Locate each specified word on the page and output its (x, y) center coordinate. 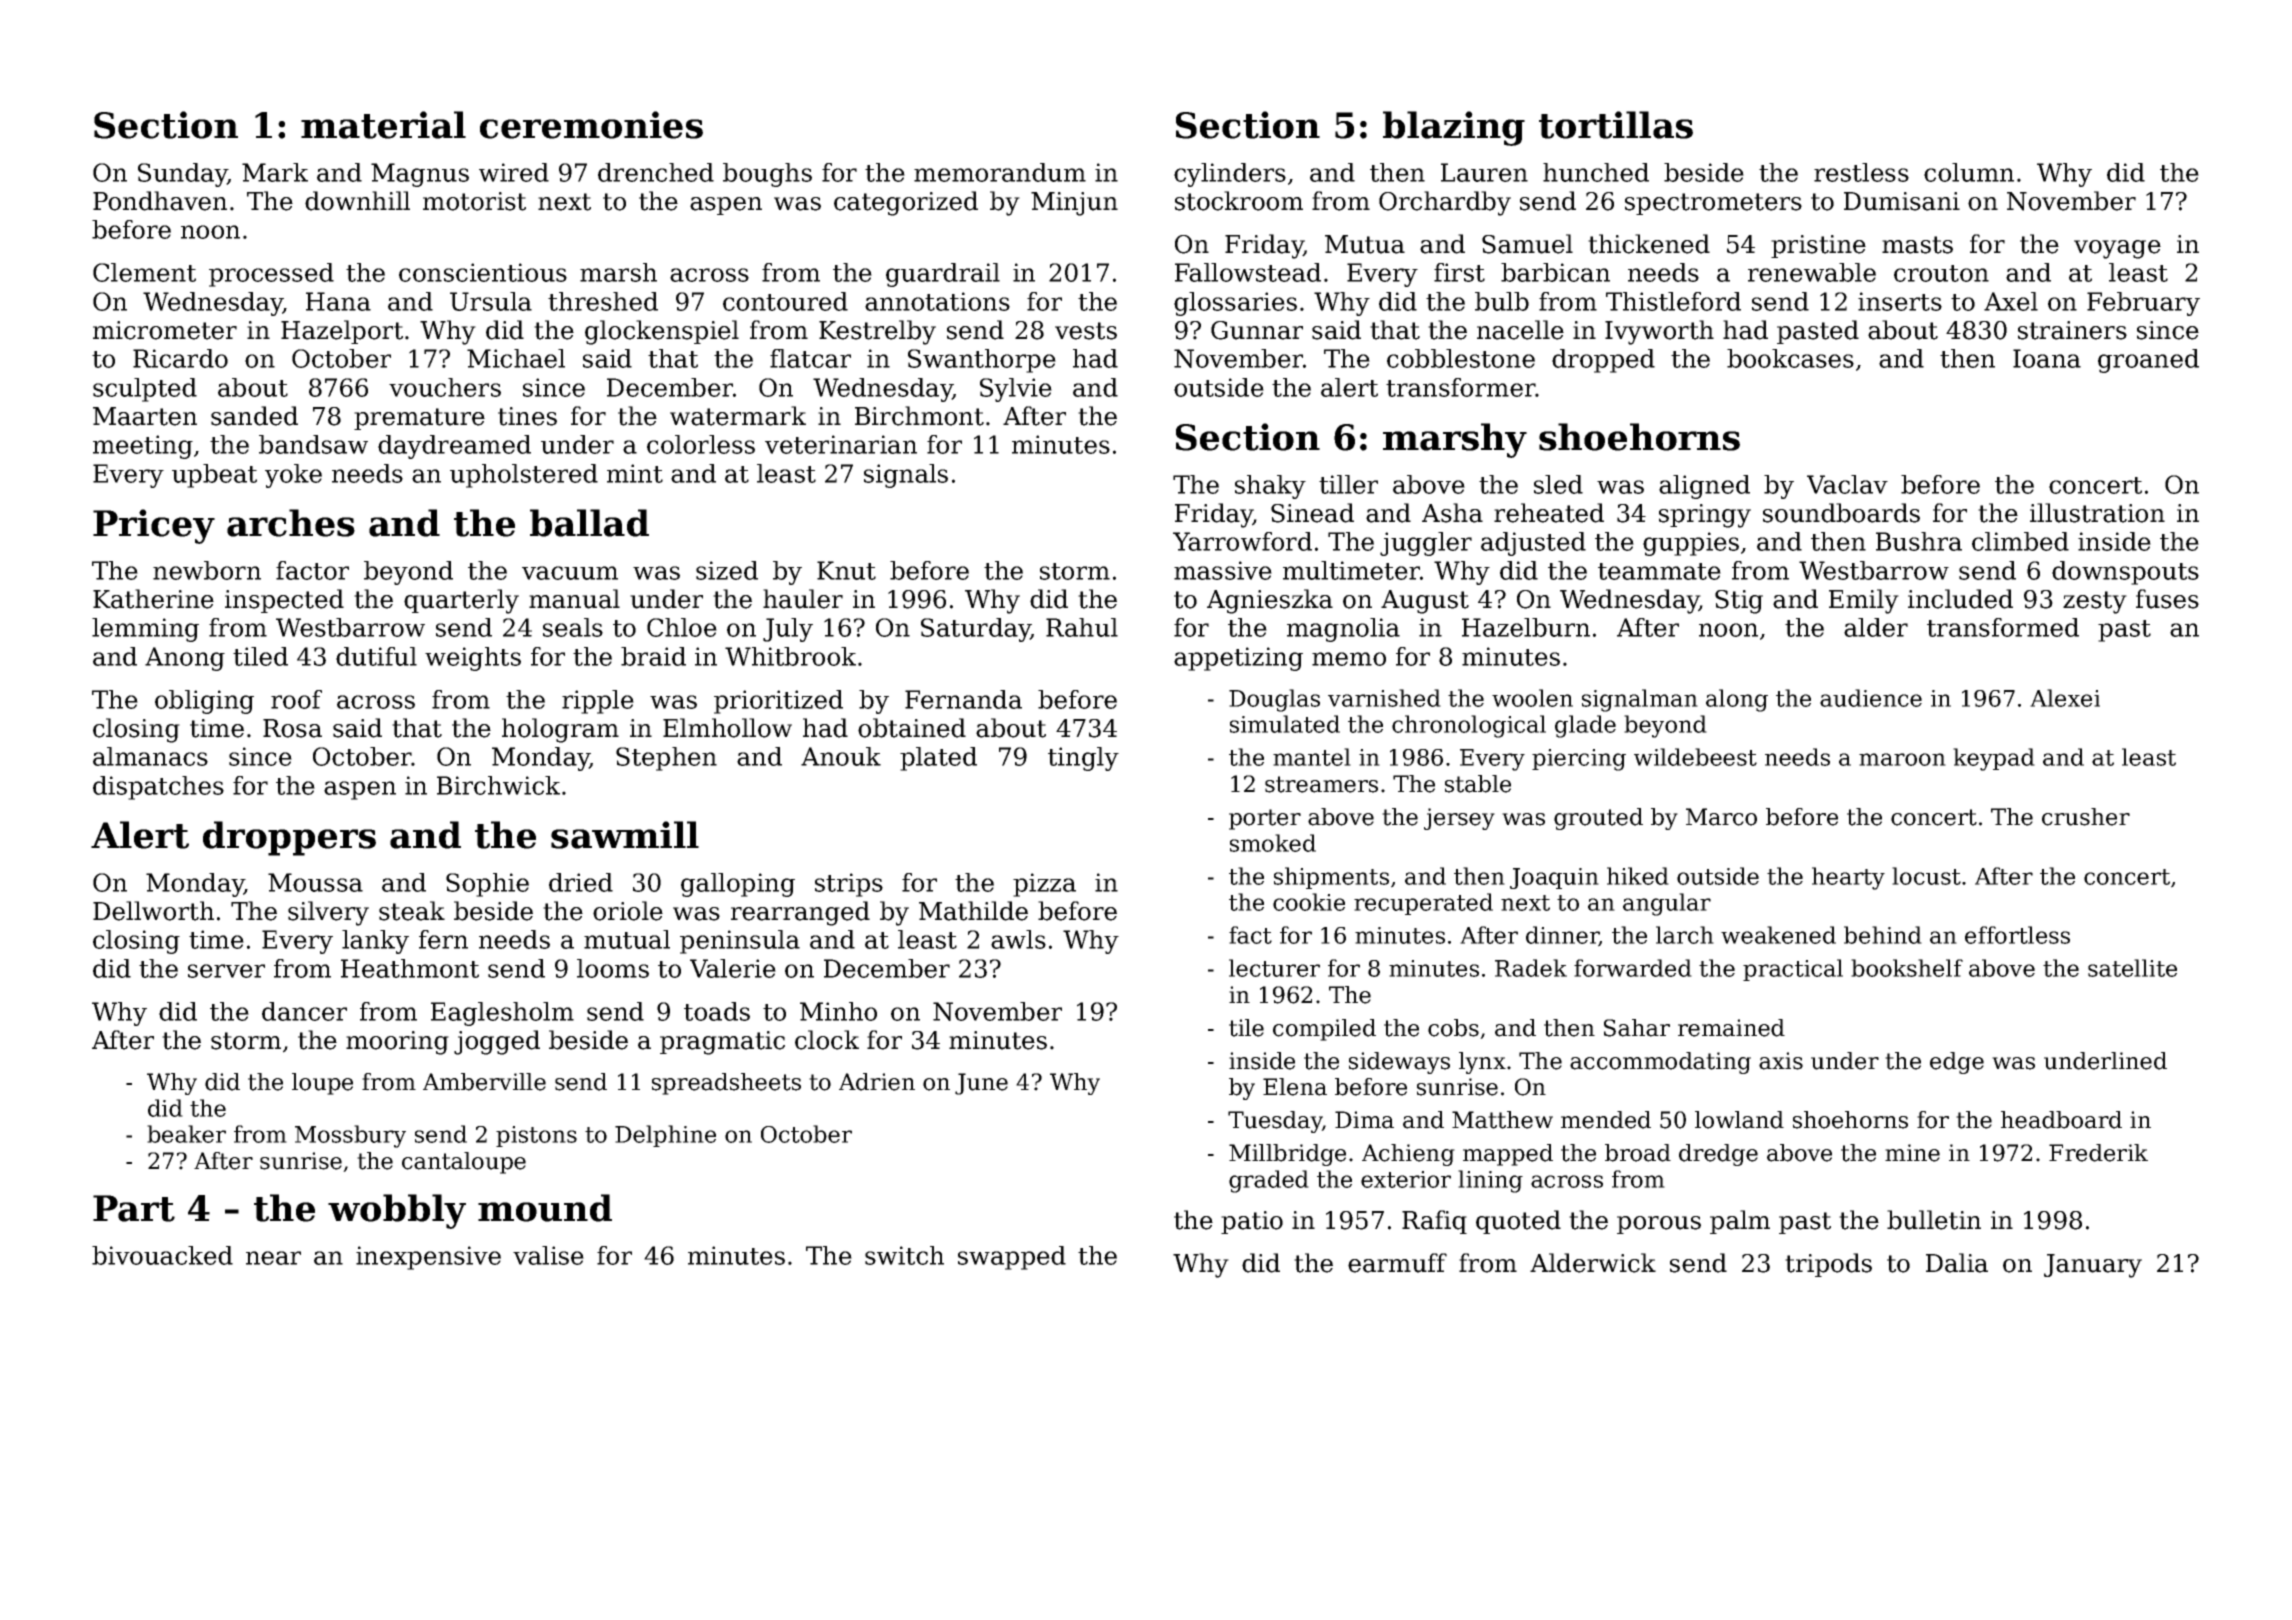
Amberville (484, 1082)
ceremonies (591, 125)
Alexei (2065, 698)
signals (906, 476)
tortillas (1616, 125)
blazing (1454, 128)
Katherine (153, 599)
